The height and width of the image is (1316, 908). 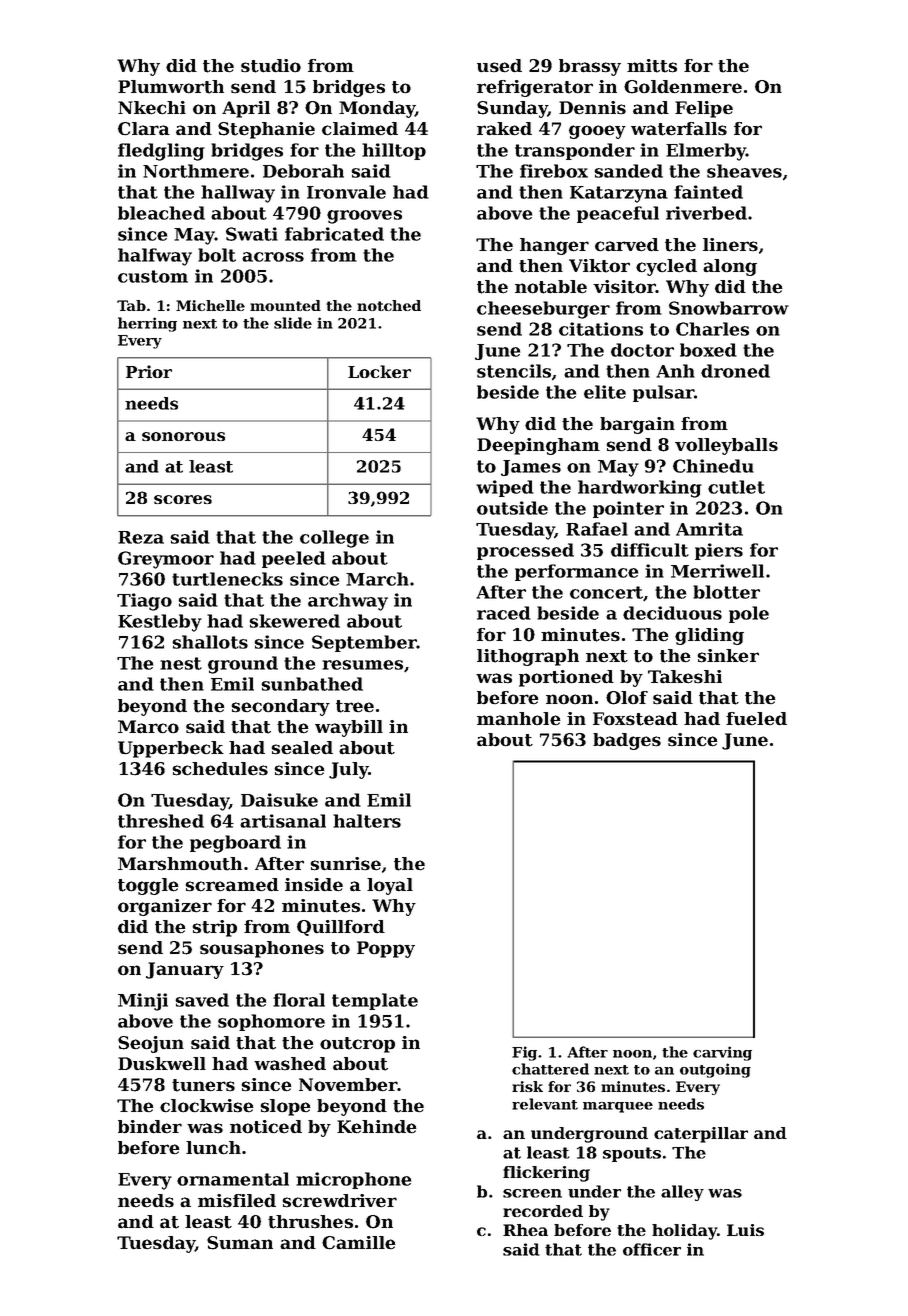 I want to click on resumes, so click(x=362, y=665).
